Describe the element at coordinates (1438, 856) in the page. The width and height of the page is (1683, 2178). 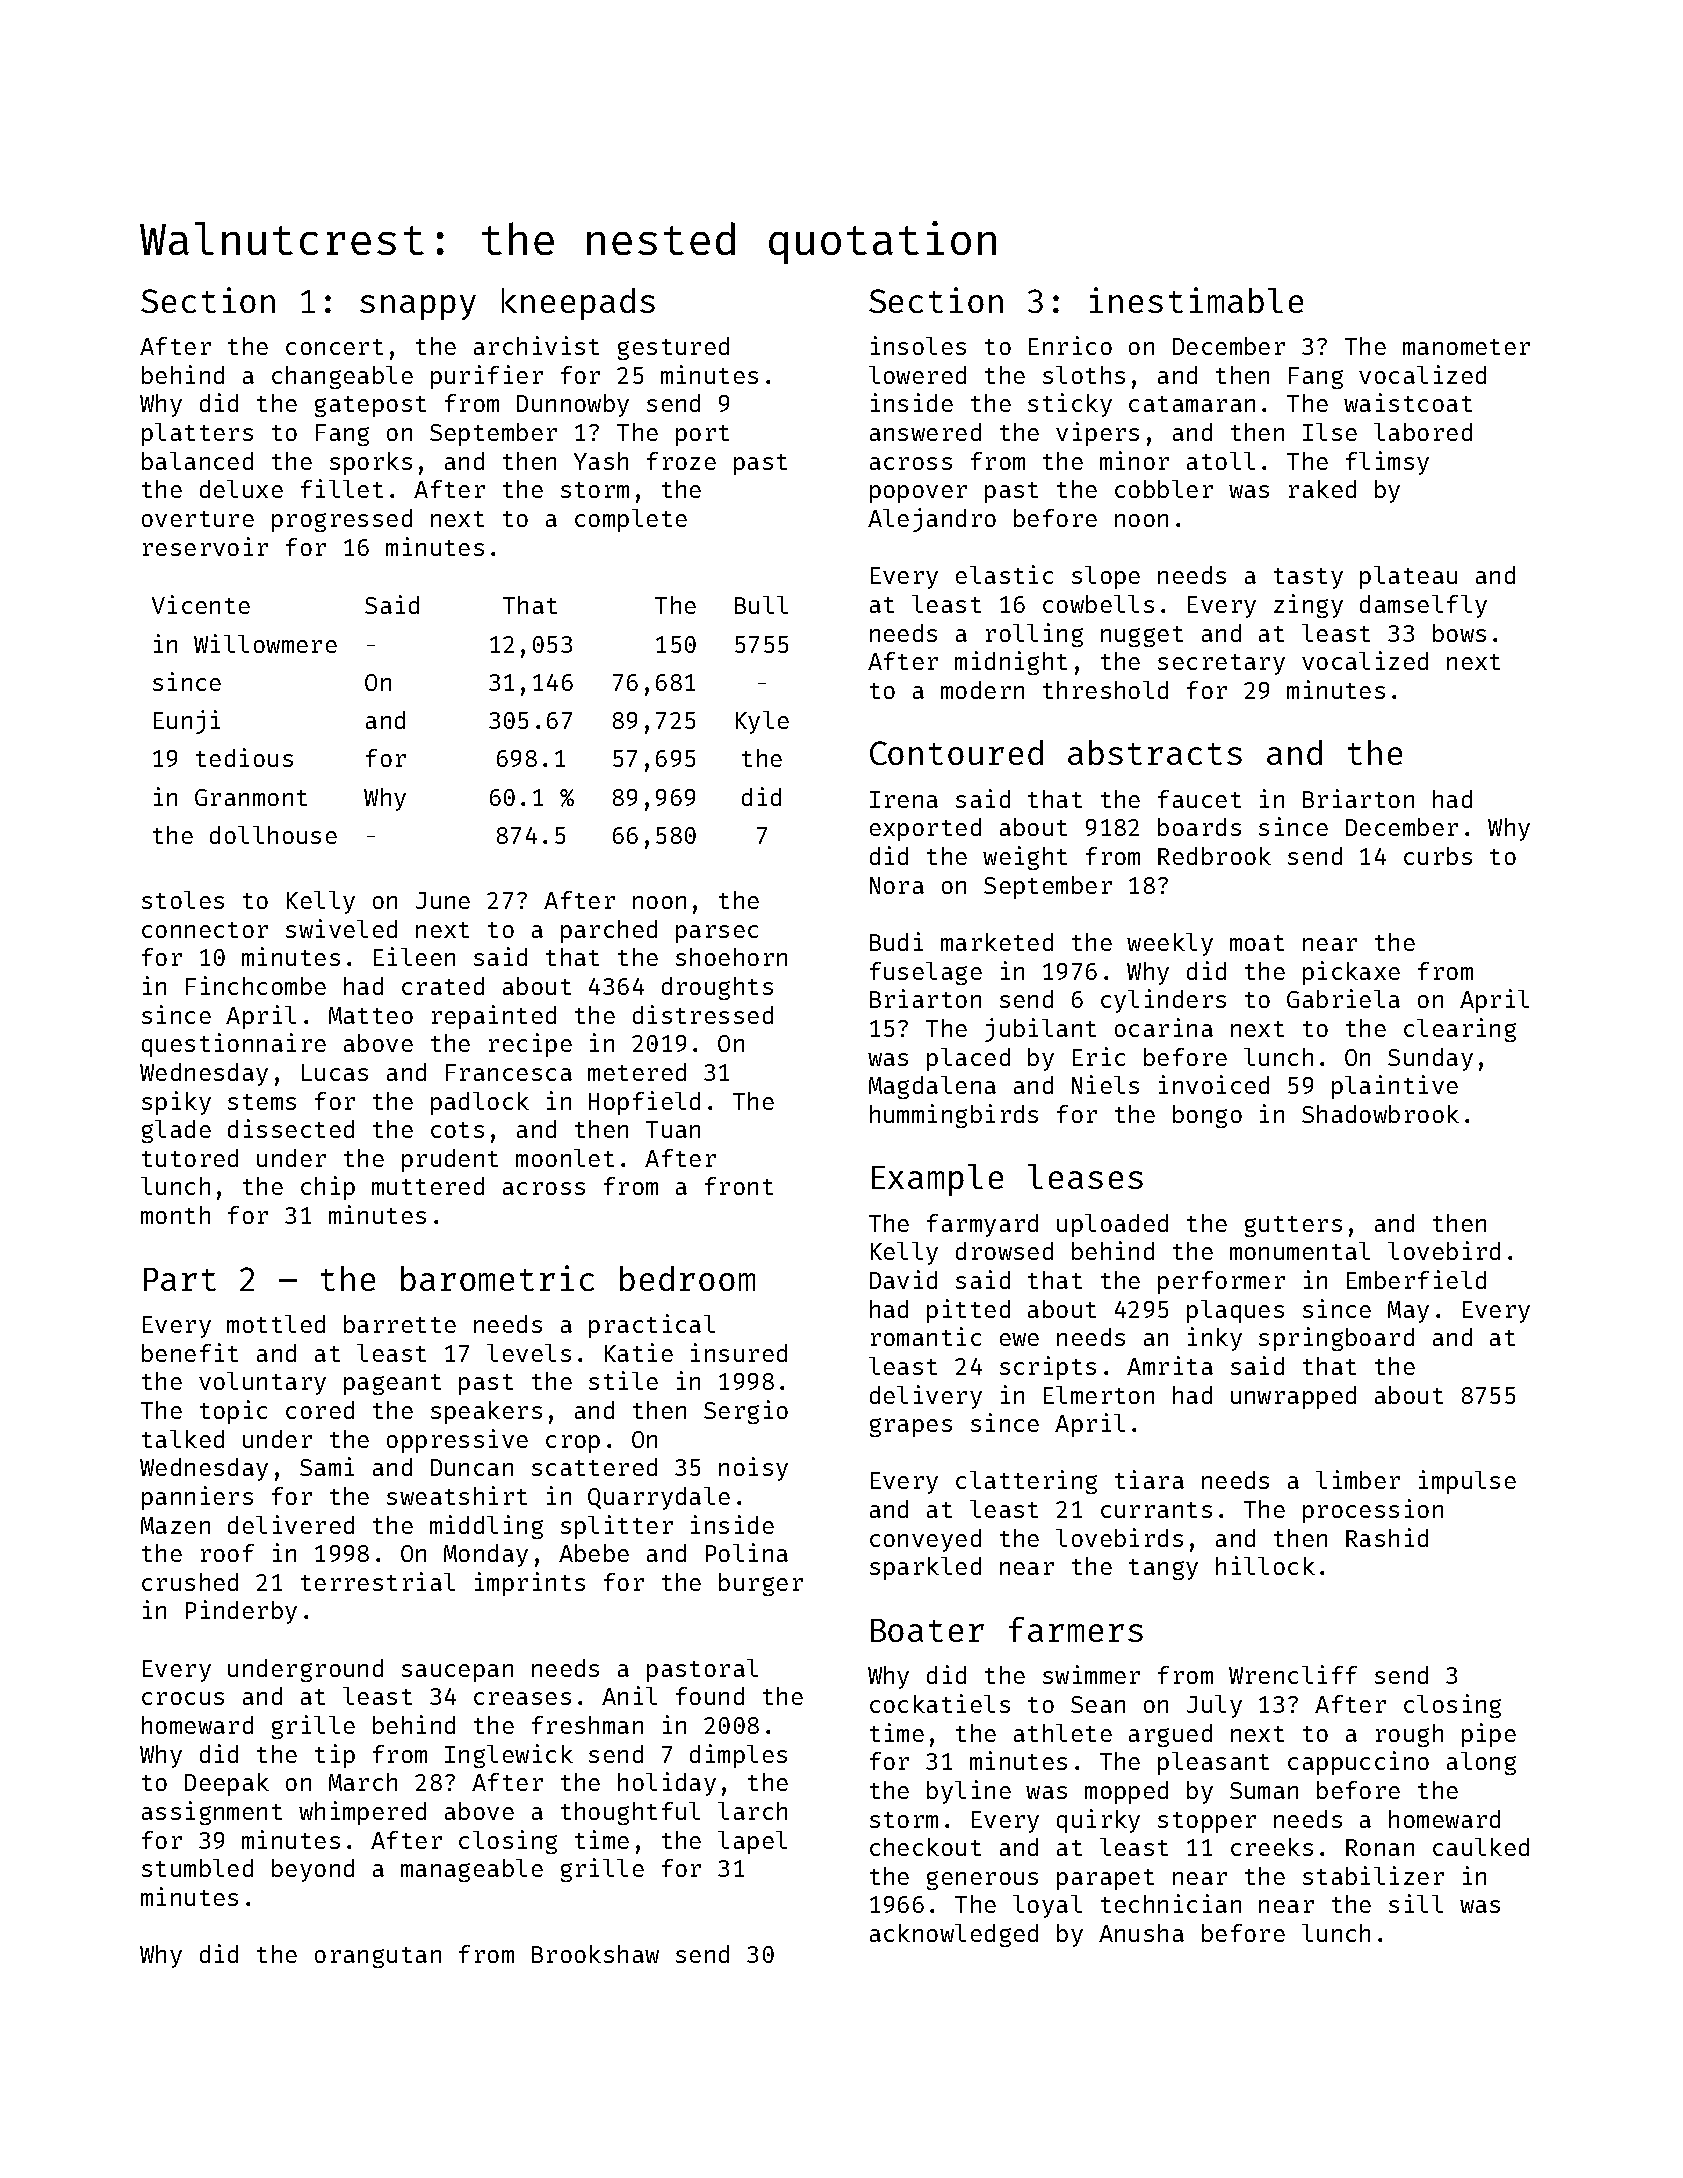
I see `curbs` at that location.
